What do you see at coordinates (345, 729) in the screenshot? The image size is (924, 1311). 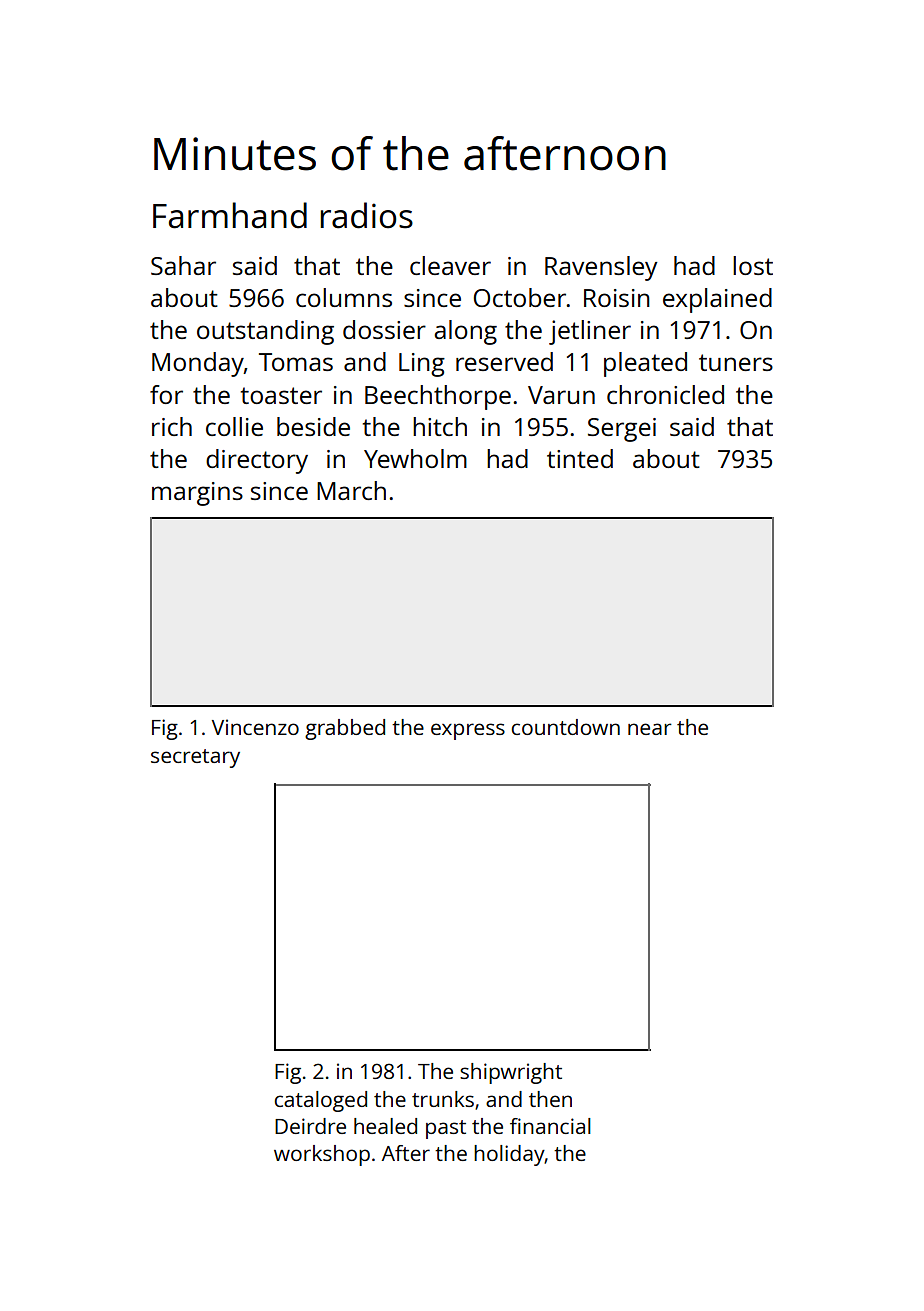 I see `grabbed` at bounding box center [345, 729].
